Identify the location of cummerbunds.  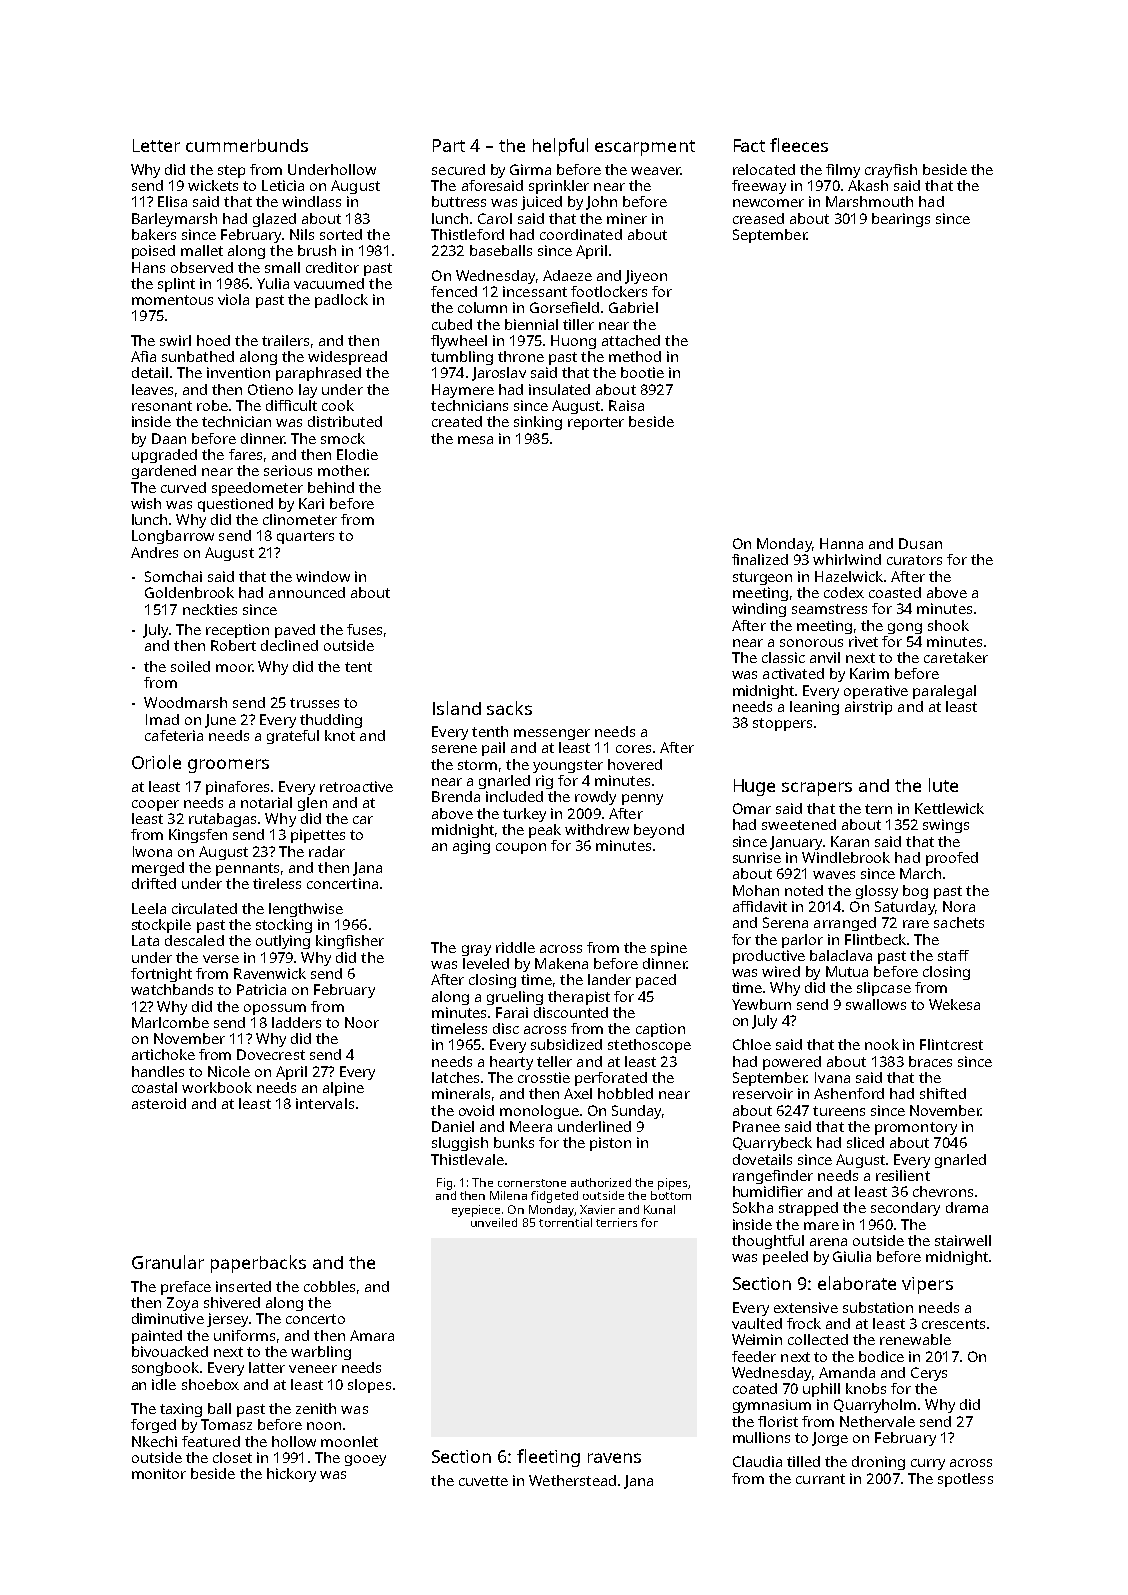
(247, 145).
